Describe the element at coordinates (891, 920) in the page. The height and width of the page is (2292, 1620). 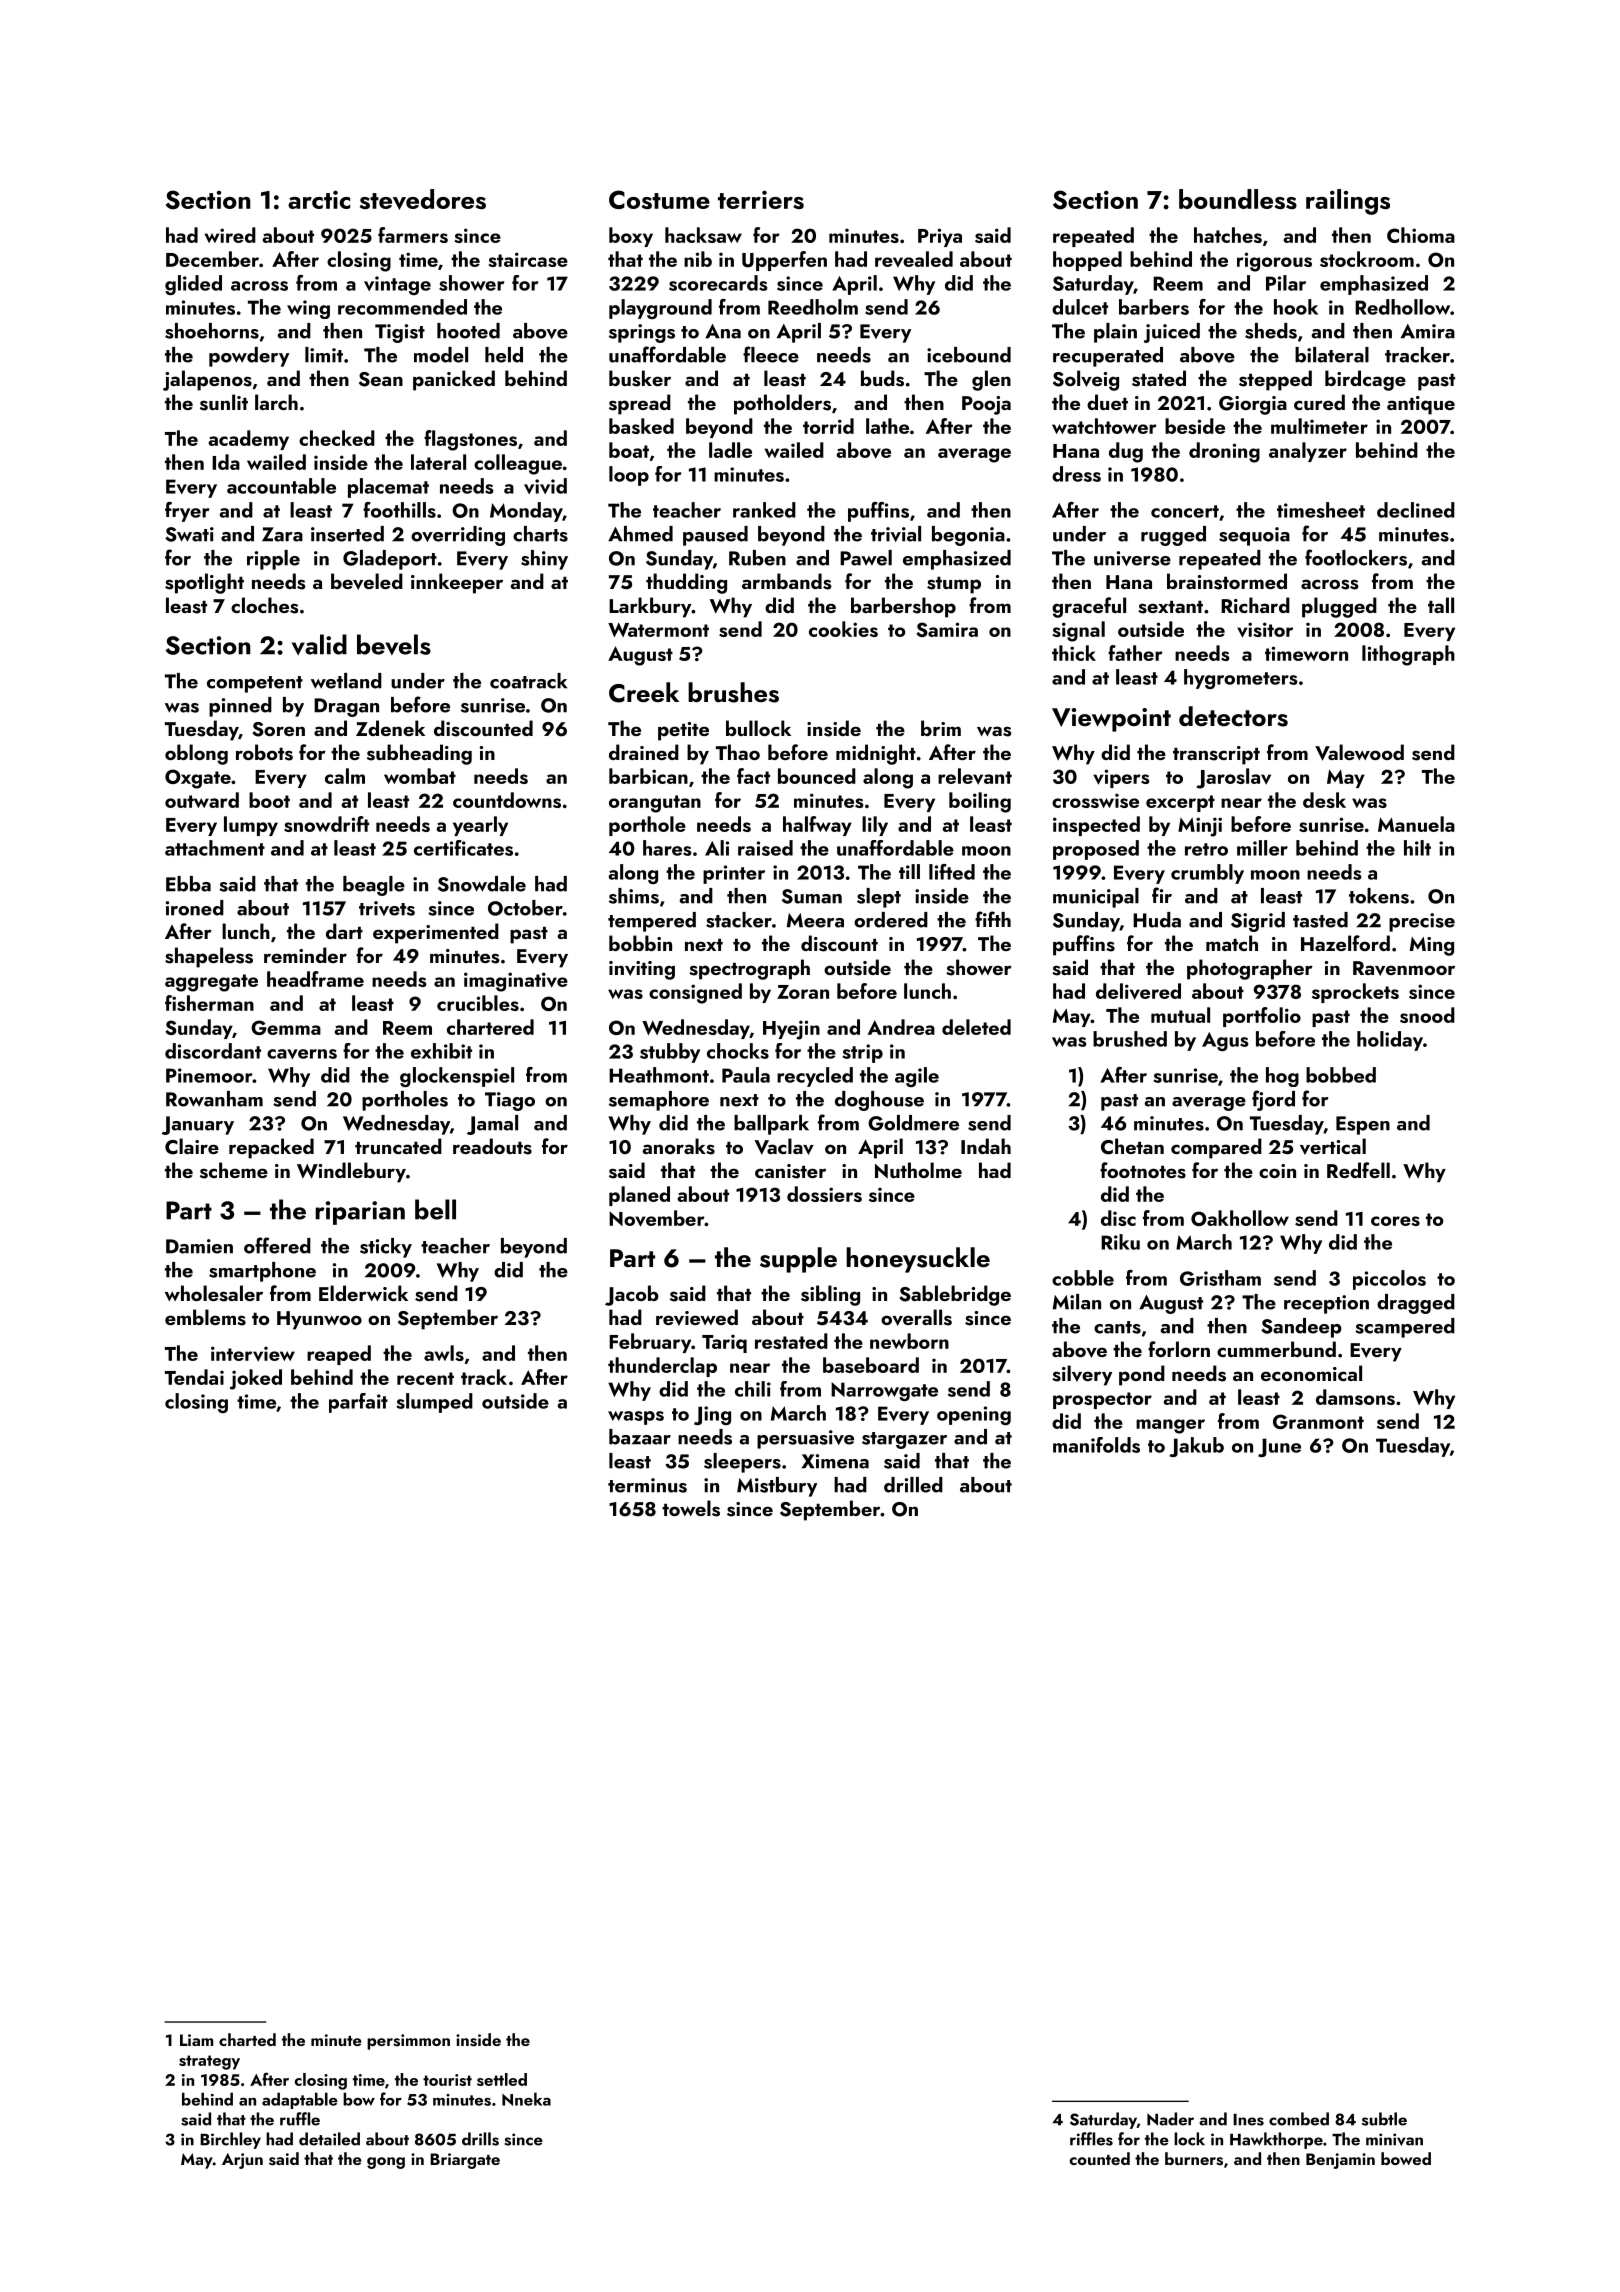
I see `ordered` at that location.
